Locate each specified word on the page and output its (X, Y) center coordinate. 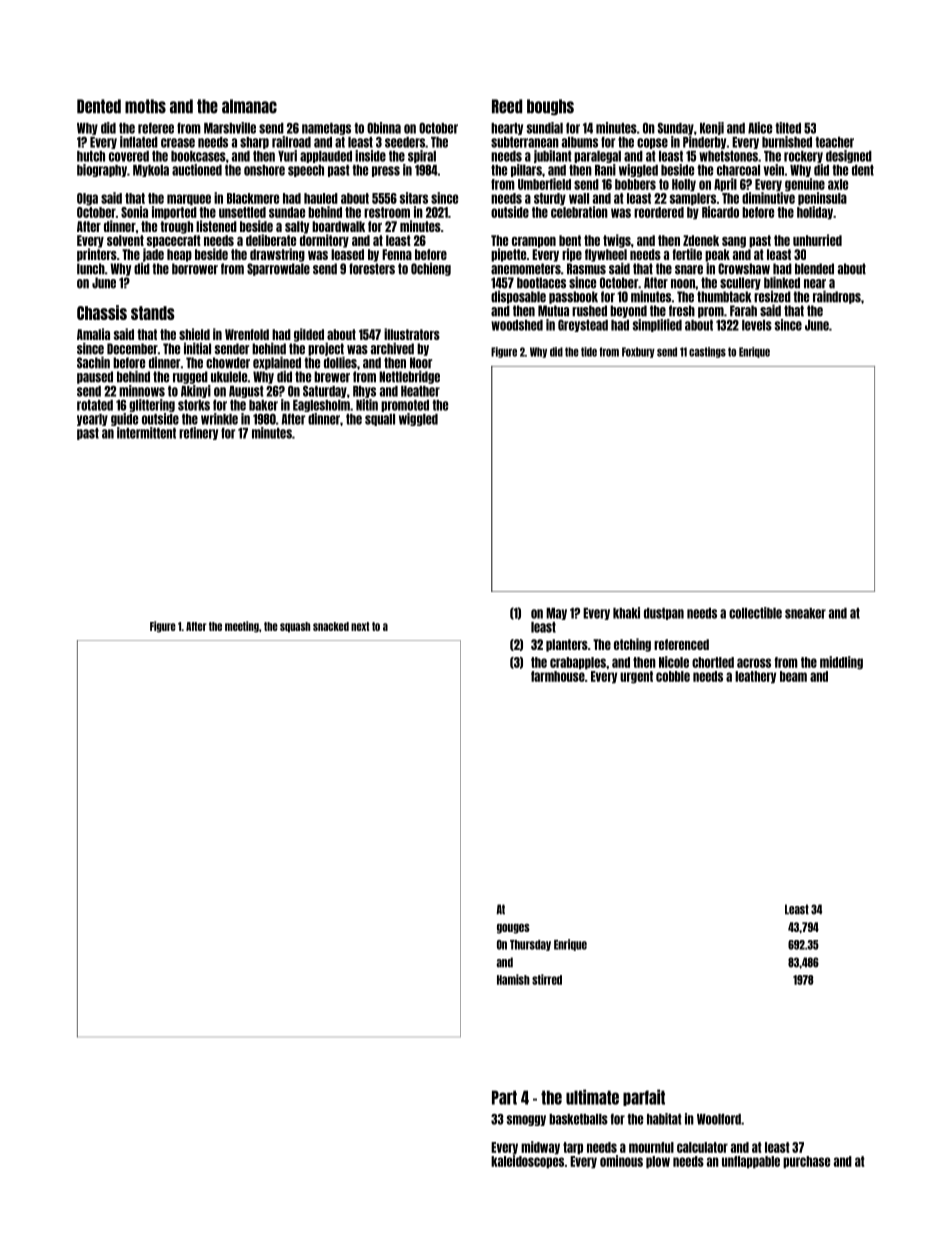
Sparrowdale (278, 269)
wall (579, 198)
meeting (242, 627)
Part (504, 1097)
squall (380, 420)
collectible (755, 613)
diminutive (768, 198)
